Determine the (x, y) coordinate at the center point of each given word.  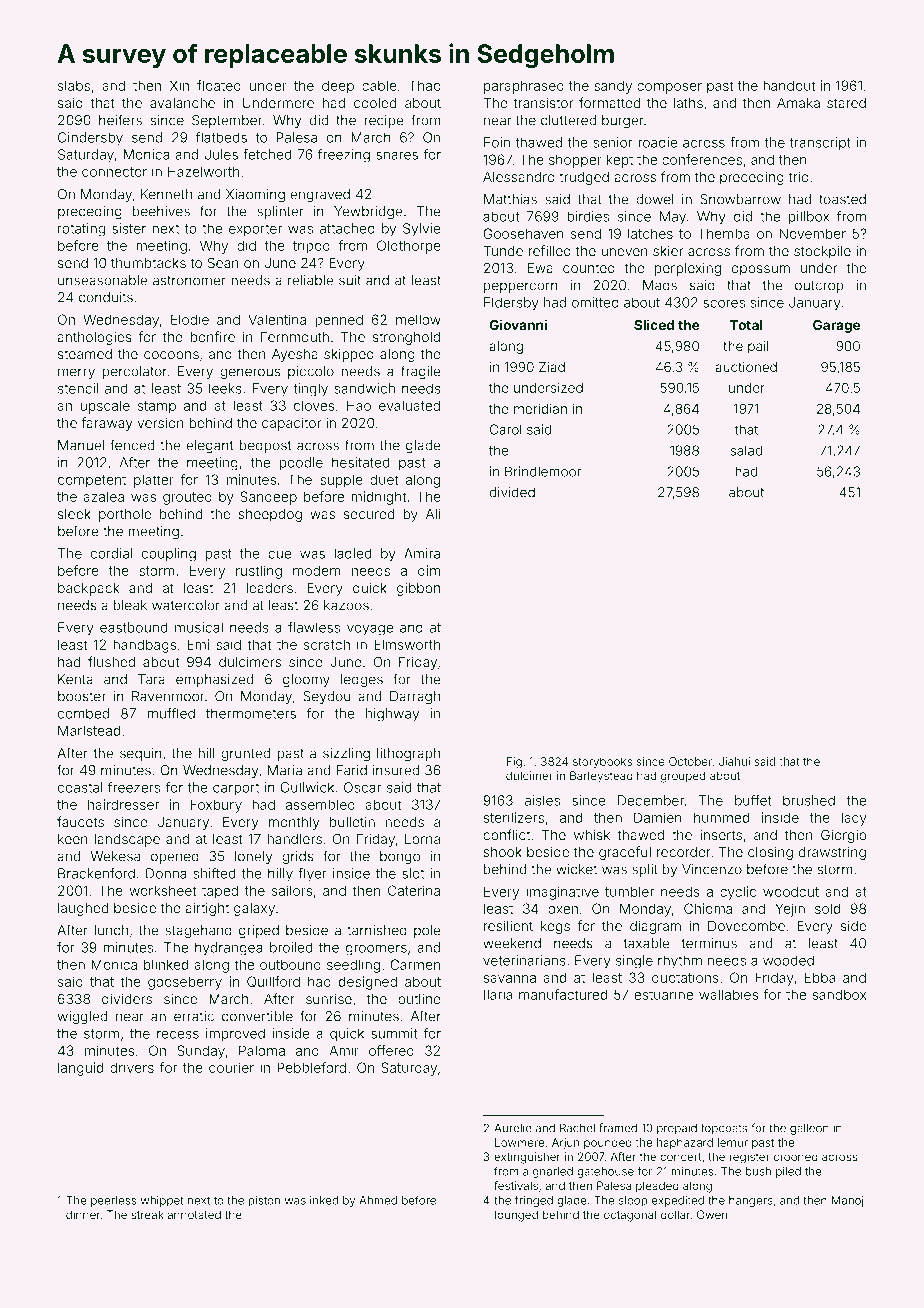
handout (789, 85)
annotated (194, 1214)
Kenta (75, 679)
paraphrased (524, 87)
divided (512, 492)
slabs (74, 86)
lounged (516, 1216)
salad (746, 450)
